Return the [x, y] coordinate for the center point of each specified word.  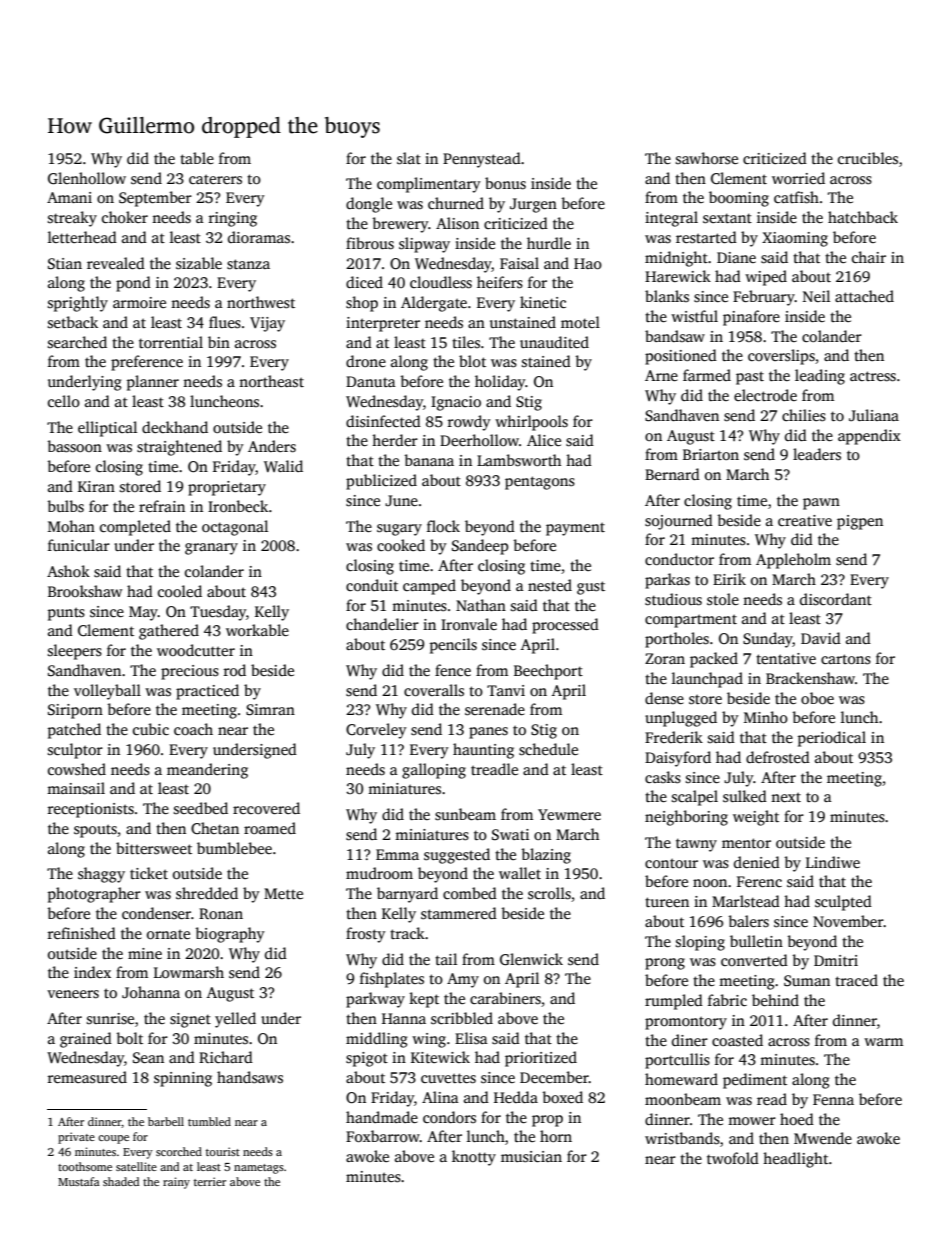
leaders [817, 454]
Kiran [96, 486]
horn [556, 1136]
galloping [434, 771]
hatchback [863, 217]
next [786, 797]
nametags [259, 1169]
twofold [733, 1158]
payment [575, 529]
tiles [466, 342]
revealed [116, 263]
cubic [151, 729]
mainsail [76, 788]
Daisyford [678, 759]
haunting [483, 751]
